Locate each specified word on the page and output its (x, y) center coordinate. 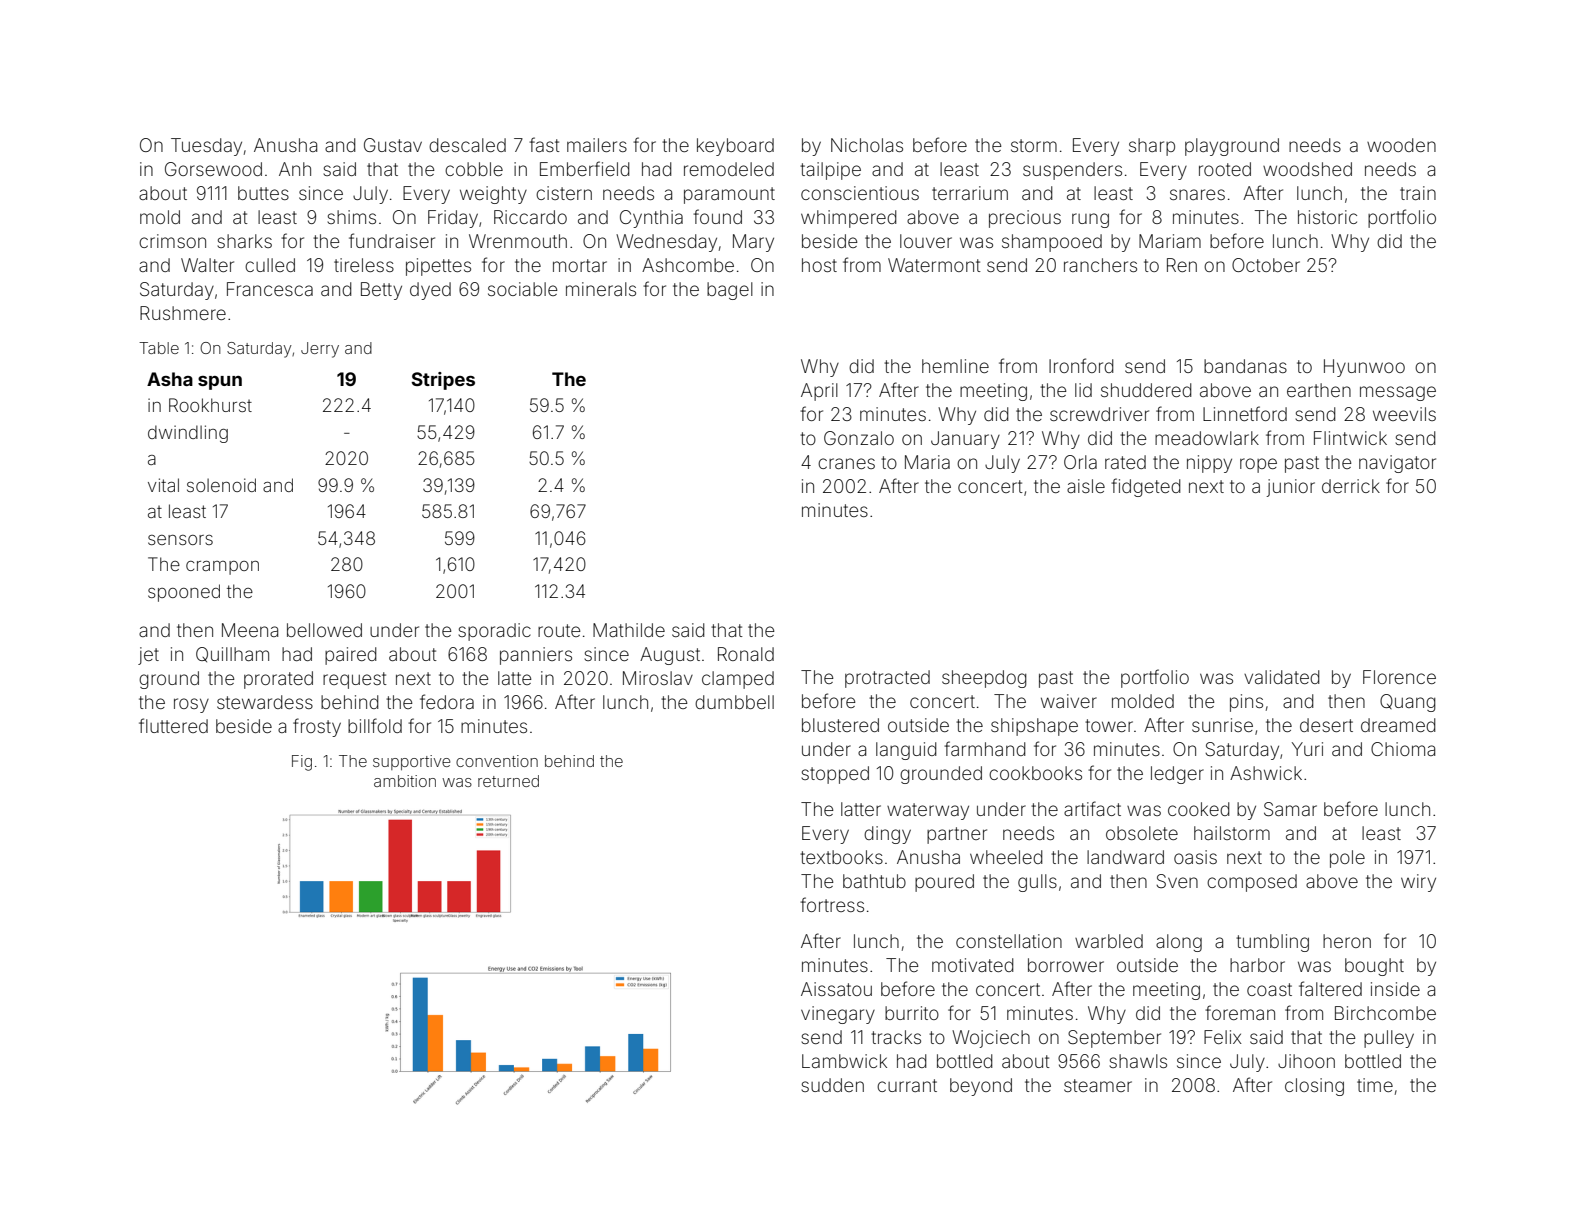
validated (1282, 677)
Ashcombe (688, 265)
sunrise (1222, 725)
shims (352, 217)
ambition (405, 781)
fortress (832, 904)
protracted (887, 679)
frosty (317, 727)
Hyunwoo (1364, 368)
